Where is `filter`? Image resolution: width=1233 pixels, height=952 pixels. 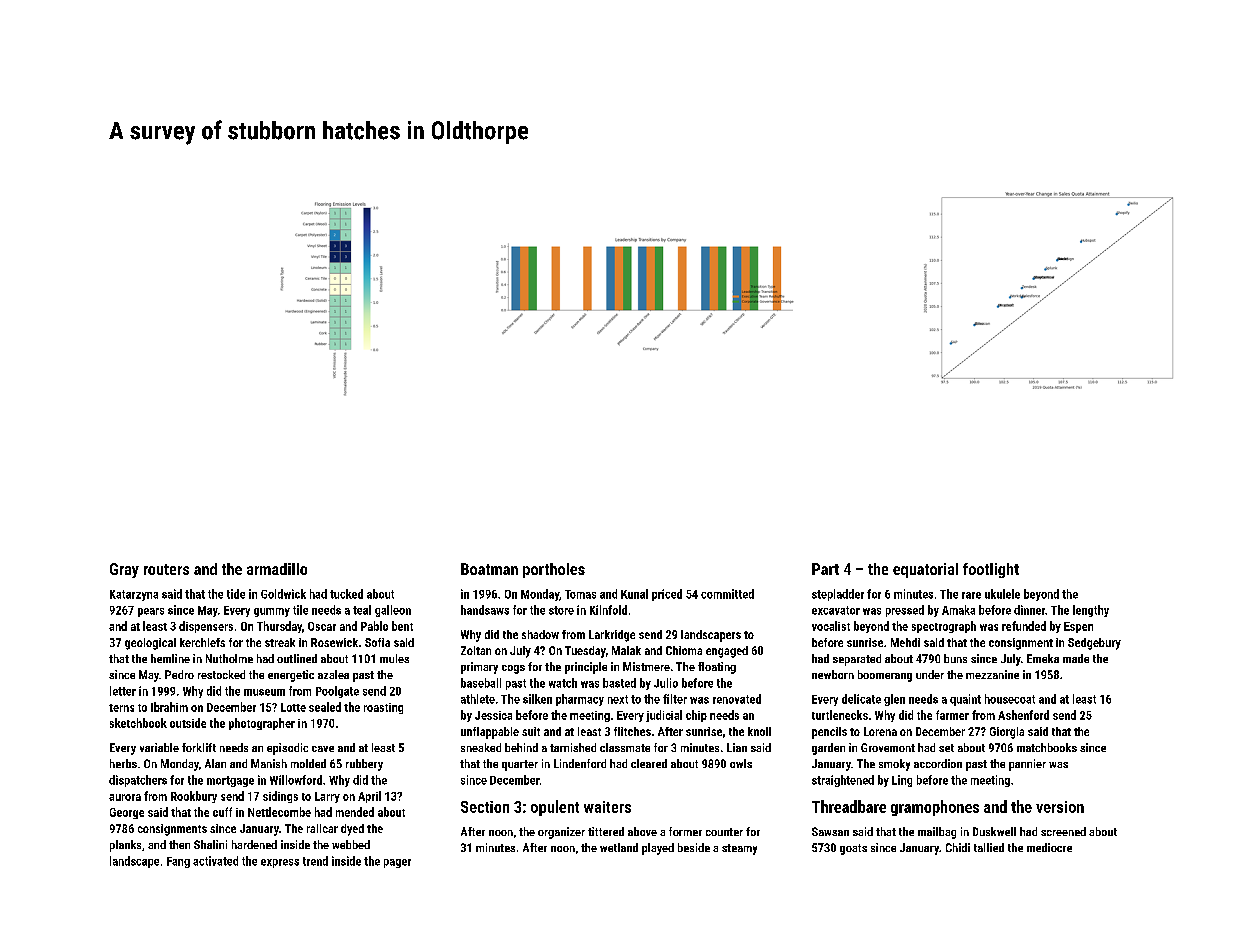
filter is located at coordinates (675, 699).
